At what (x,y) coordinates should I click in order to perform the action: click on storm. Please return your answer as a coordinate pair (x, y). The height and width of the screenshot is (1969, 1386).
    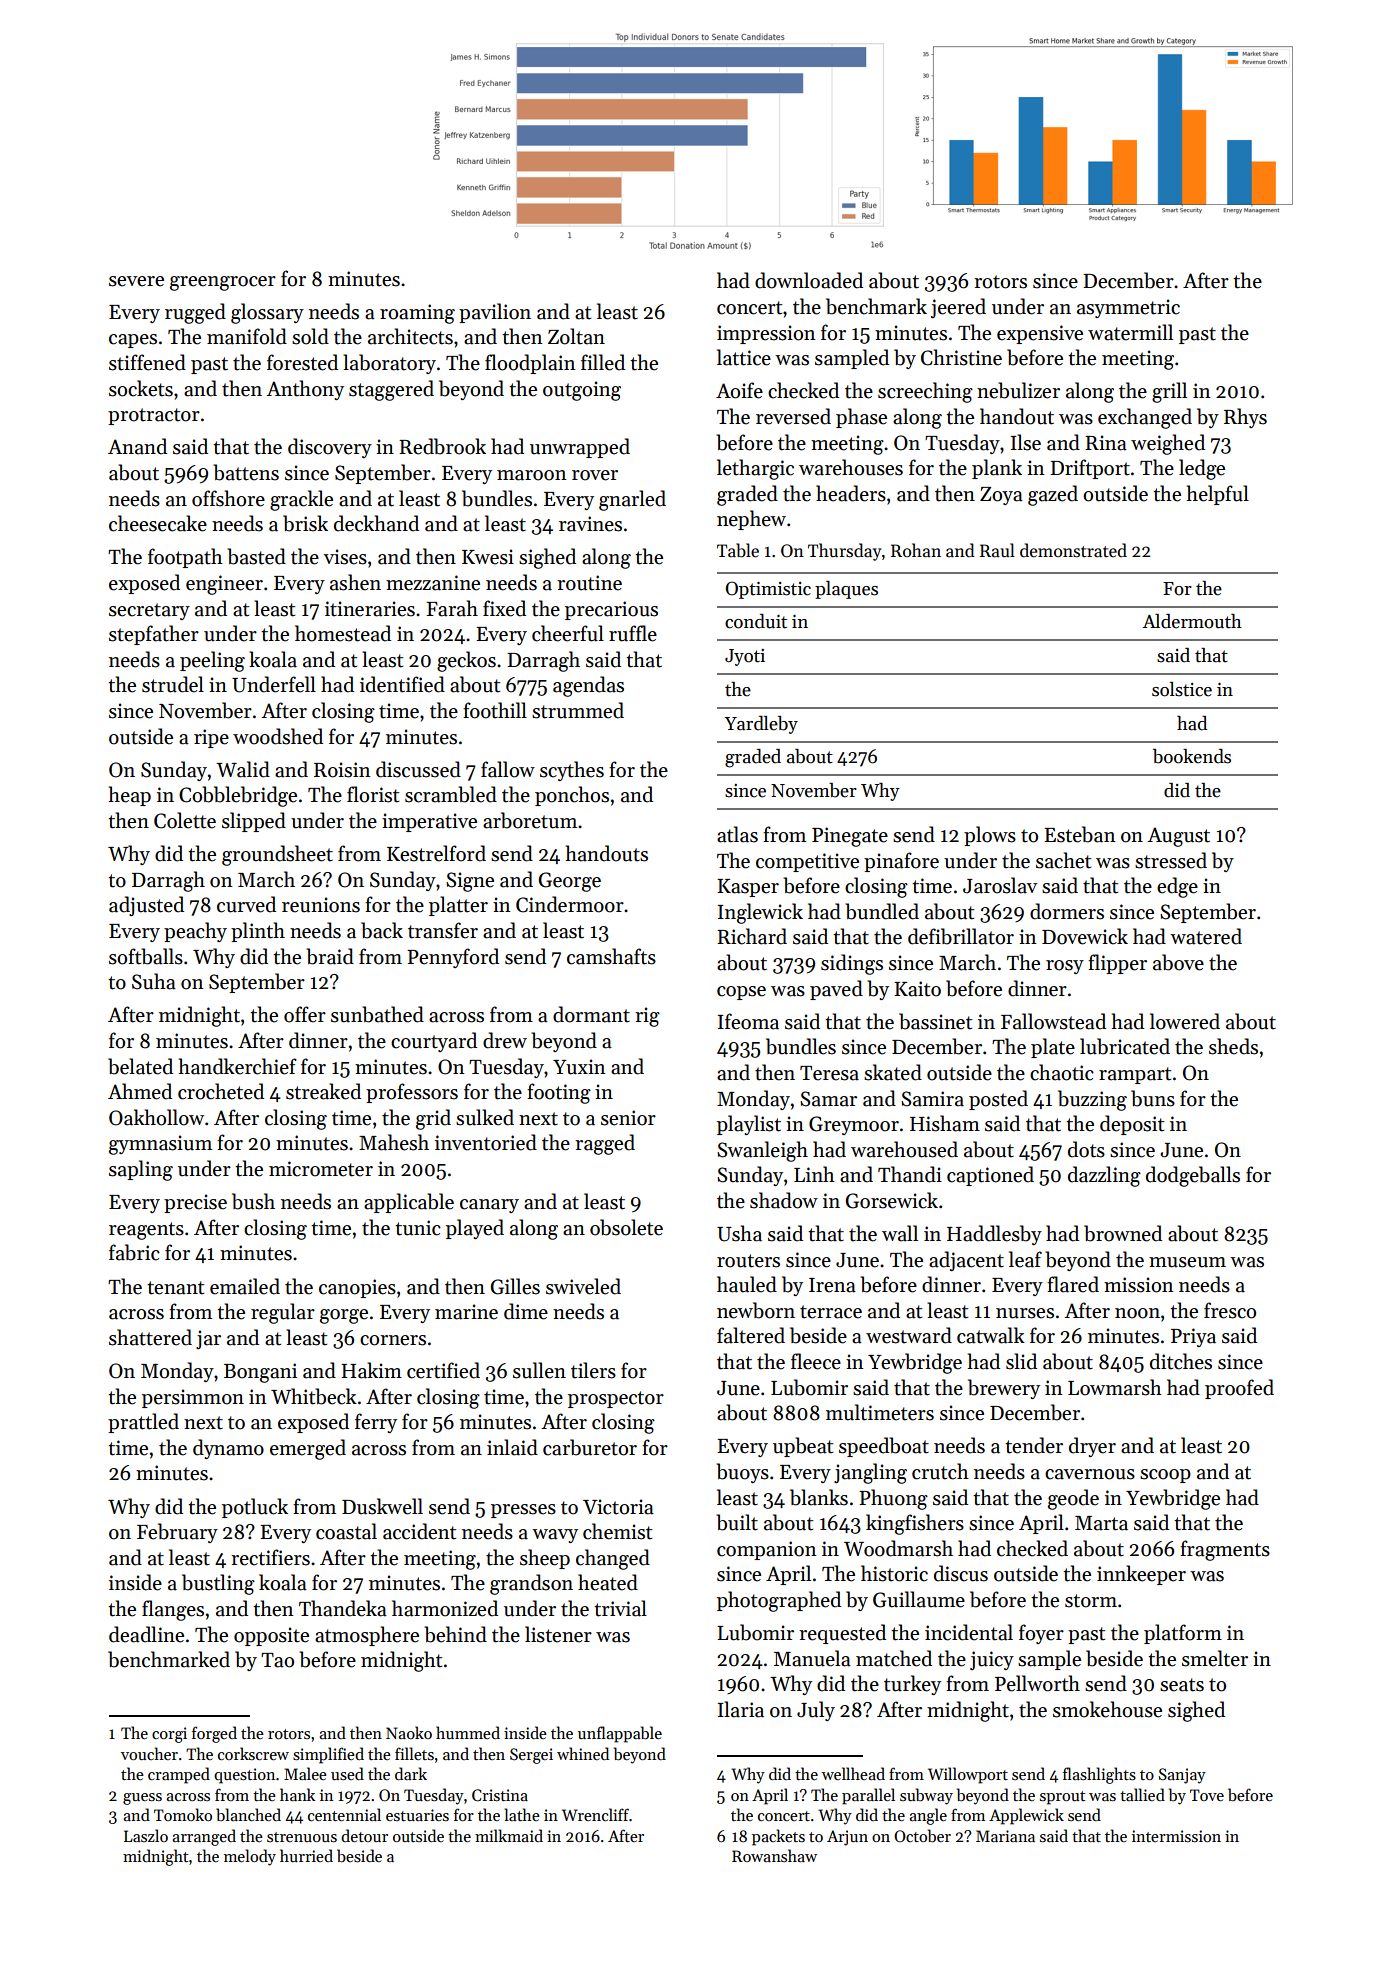
    Looking at the image, I should click on (1091, 1601).
